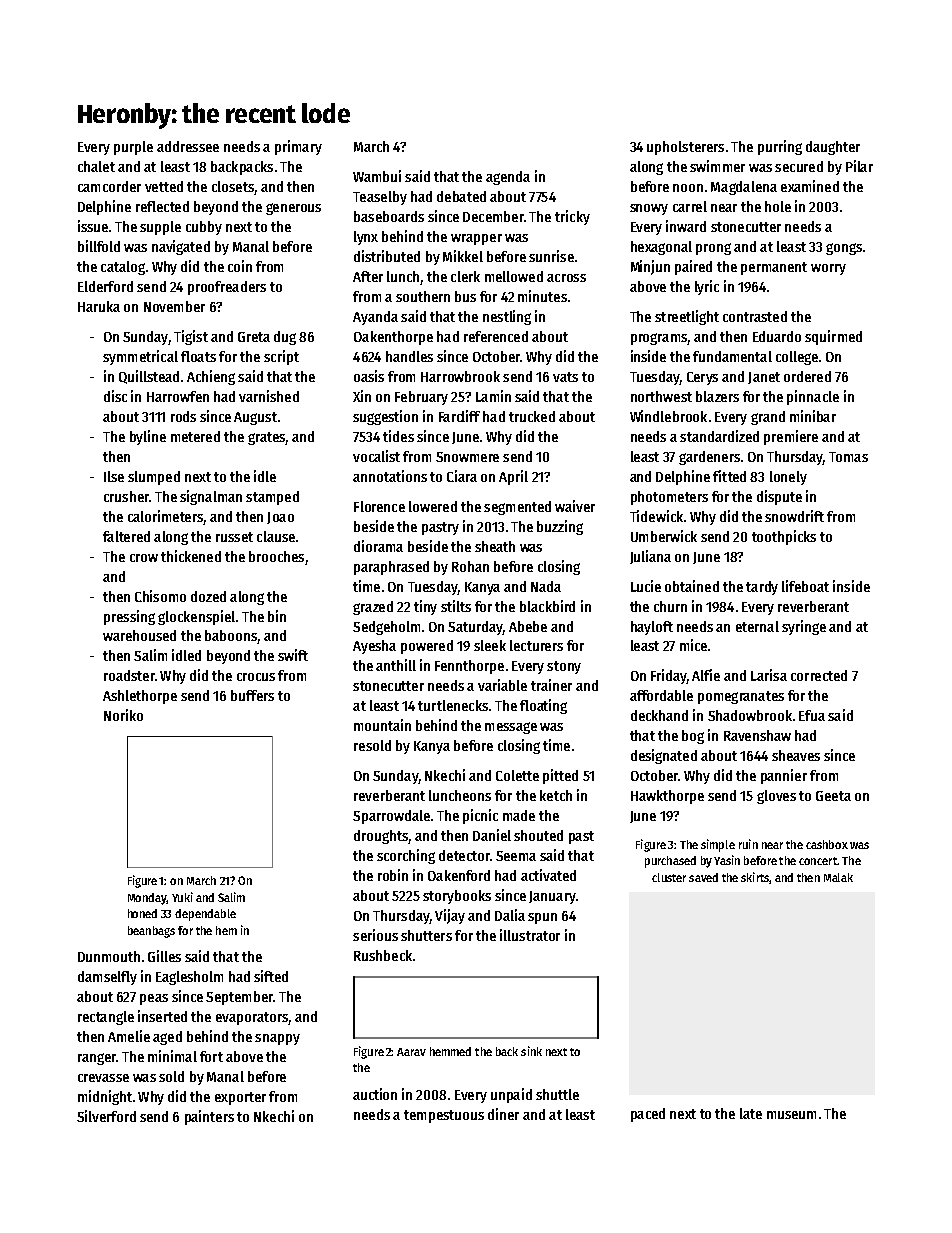 This screenshot has height=1233, width=952. What do you see at coordinates (833, 796) in the screenshot?
I see `Geeta` at bounding box center [833, 796].
